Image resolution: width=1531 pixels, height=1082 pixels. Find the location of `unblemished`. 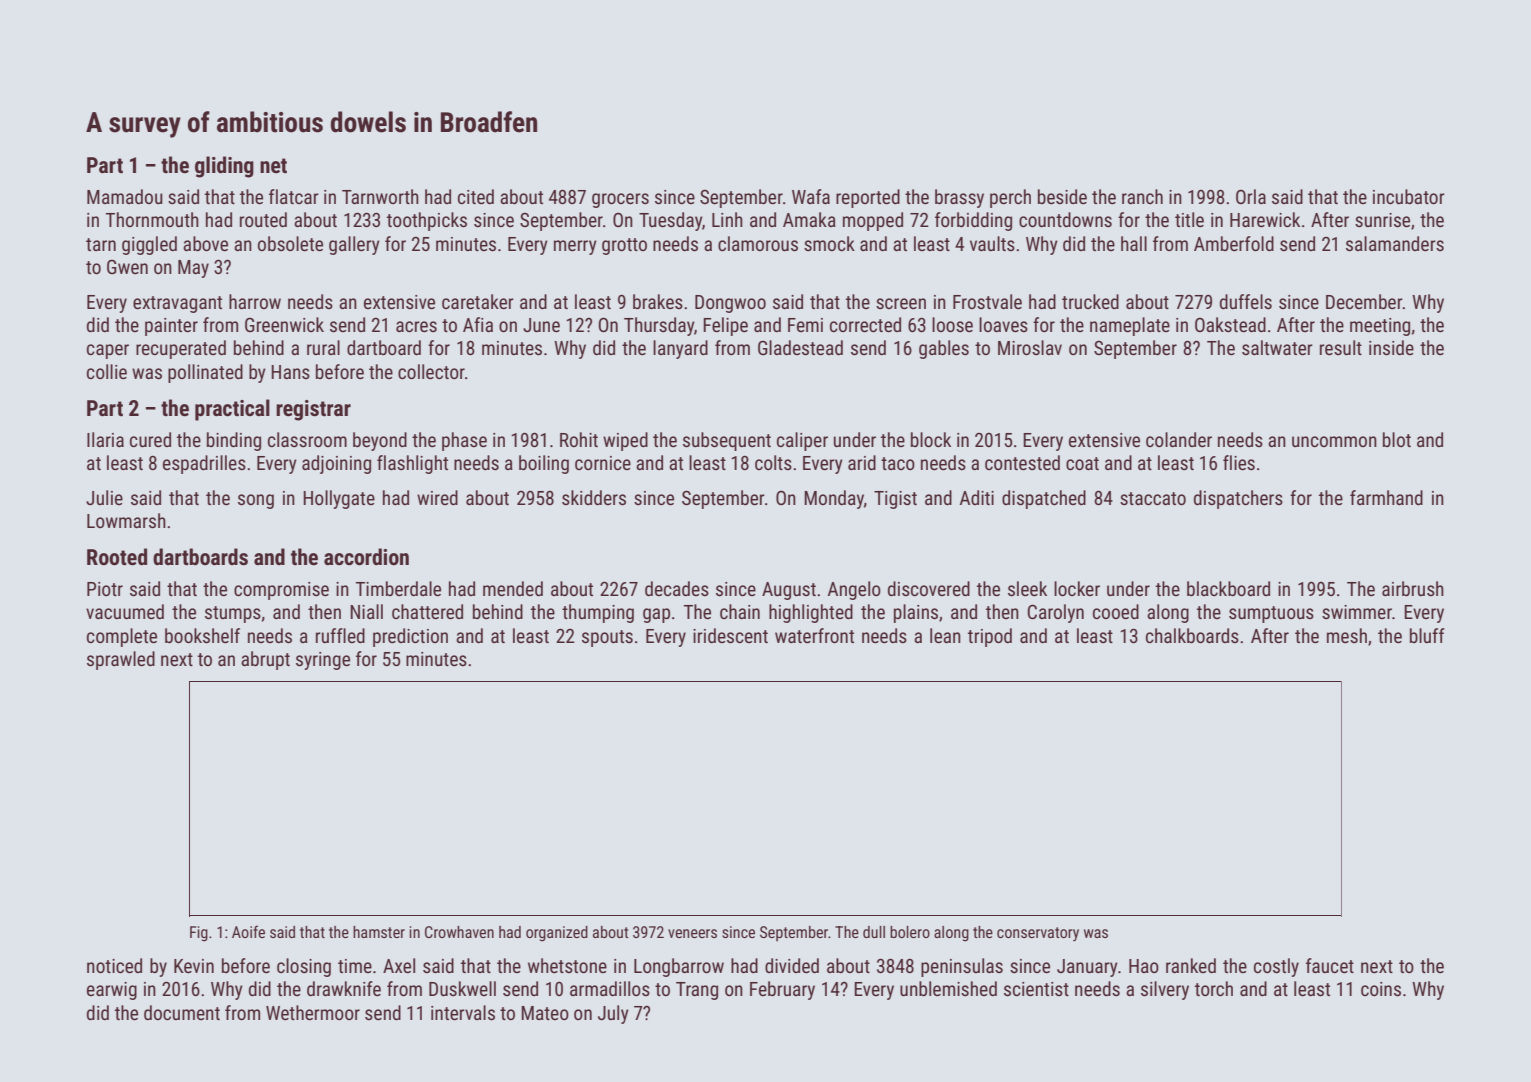

unblemished is located at coordinates (948, 988).
